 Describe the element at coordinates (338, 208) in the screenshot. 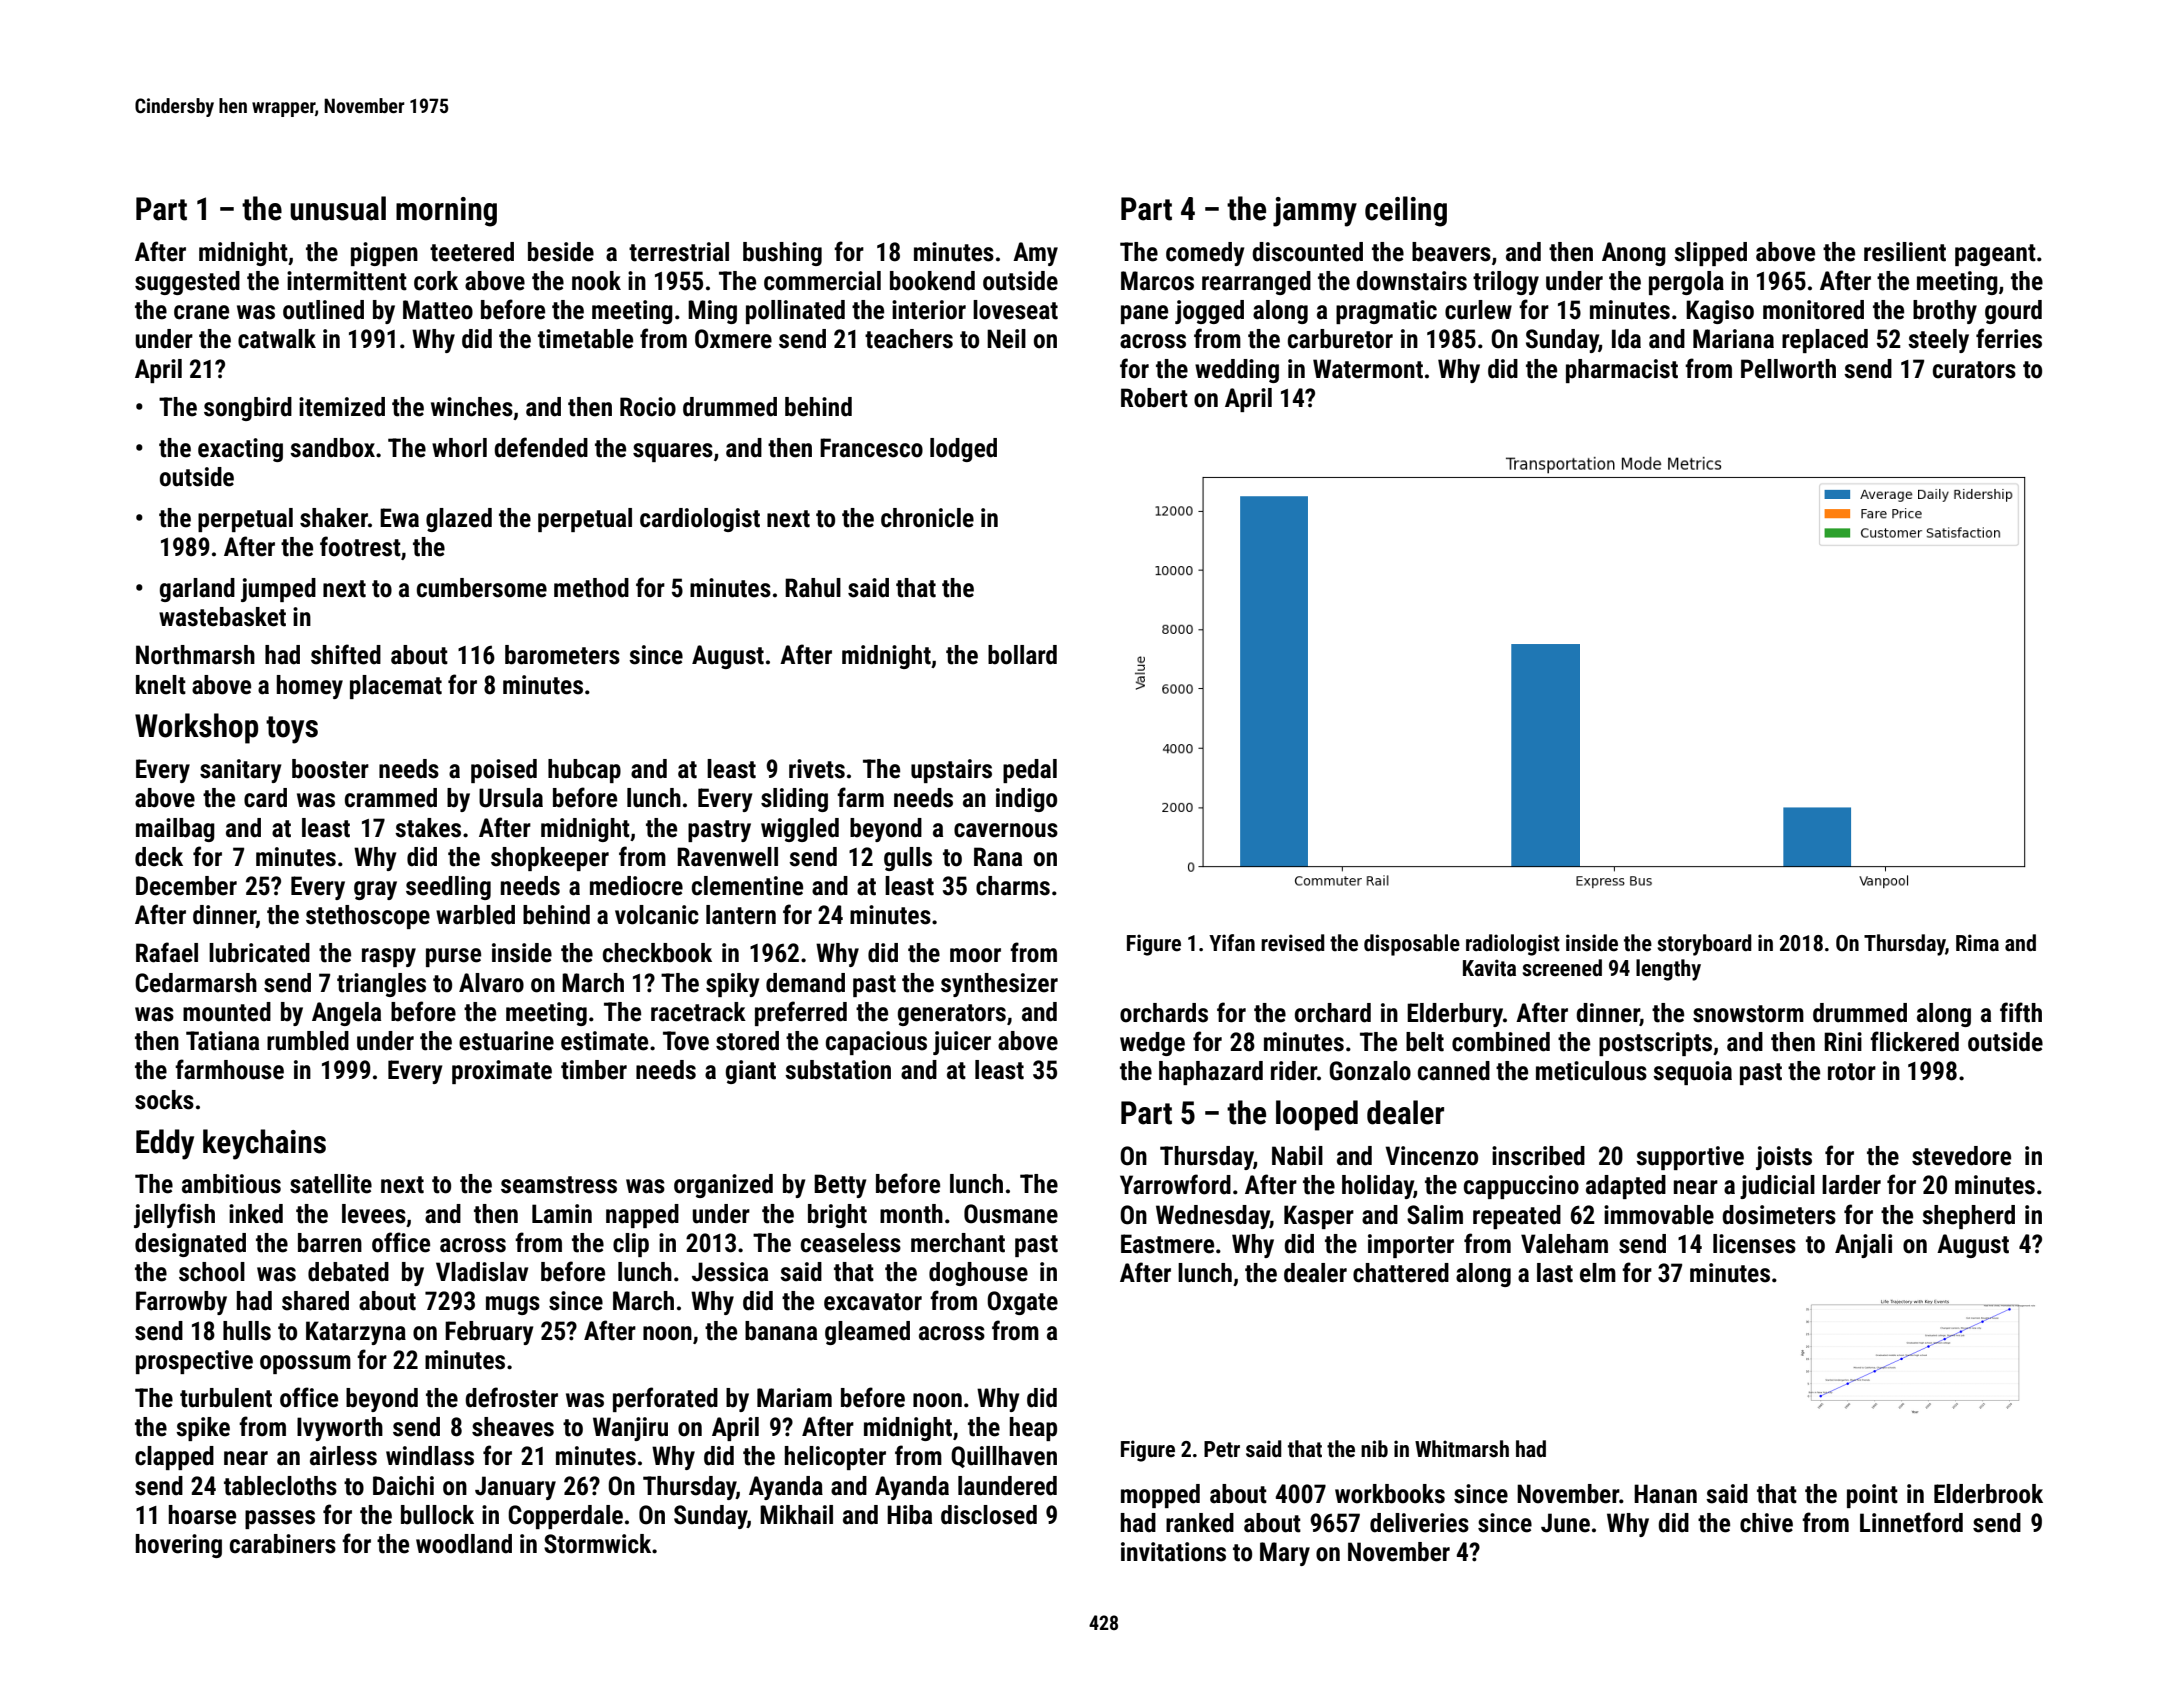

I see `unusual` at that location.
